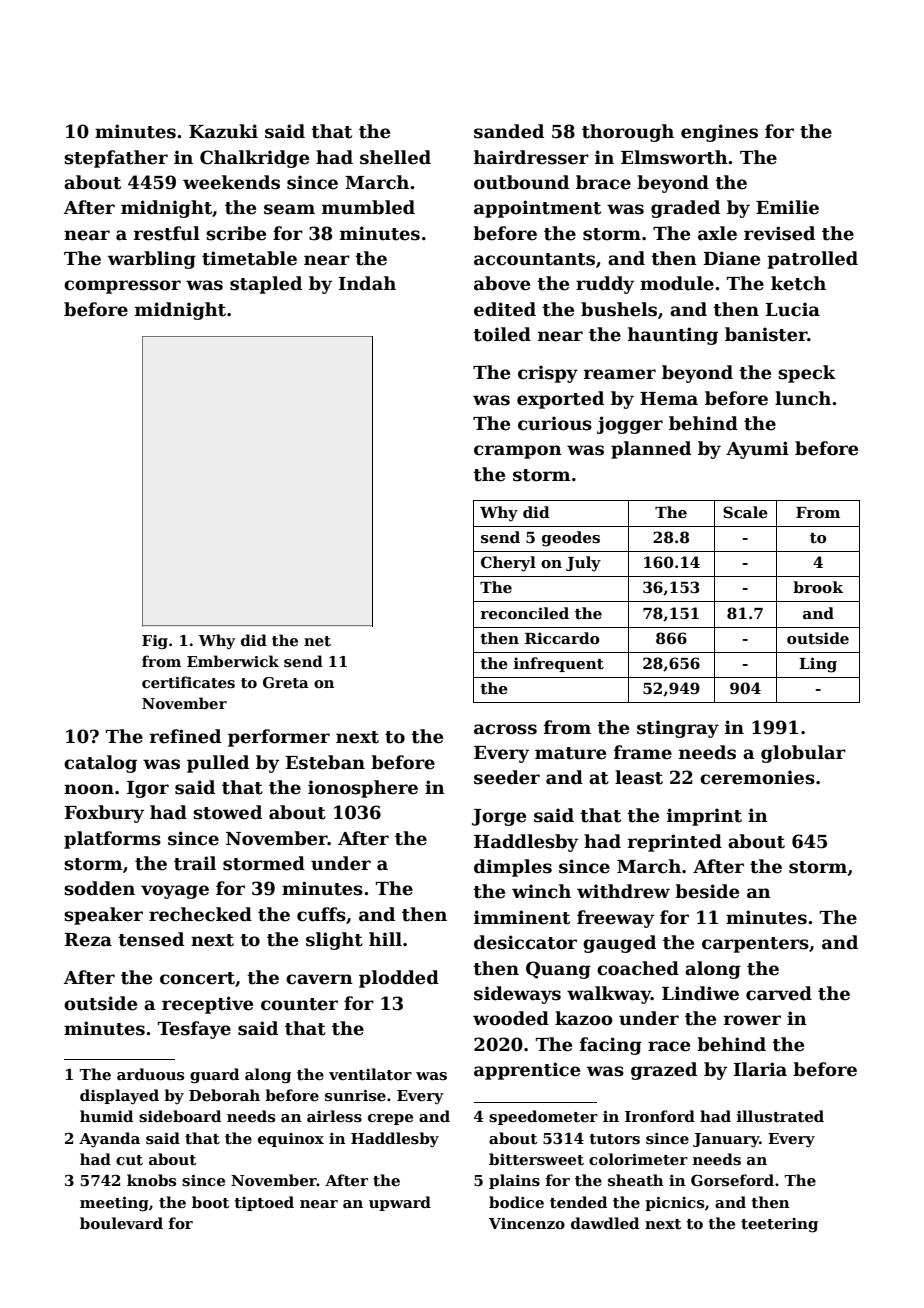 Image resolution: width=924 pixels, height=1308 pixels. What do you see at coordinates (527, 1223) in the screenshot?
I see `Vincenzo` at bounding box center [527, 1223].
